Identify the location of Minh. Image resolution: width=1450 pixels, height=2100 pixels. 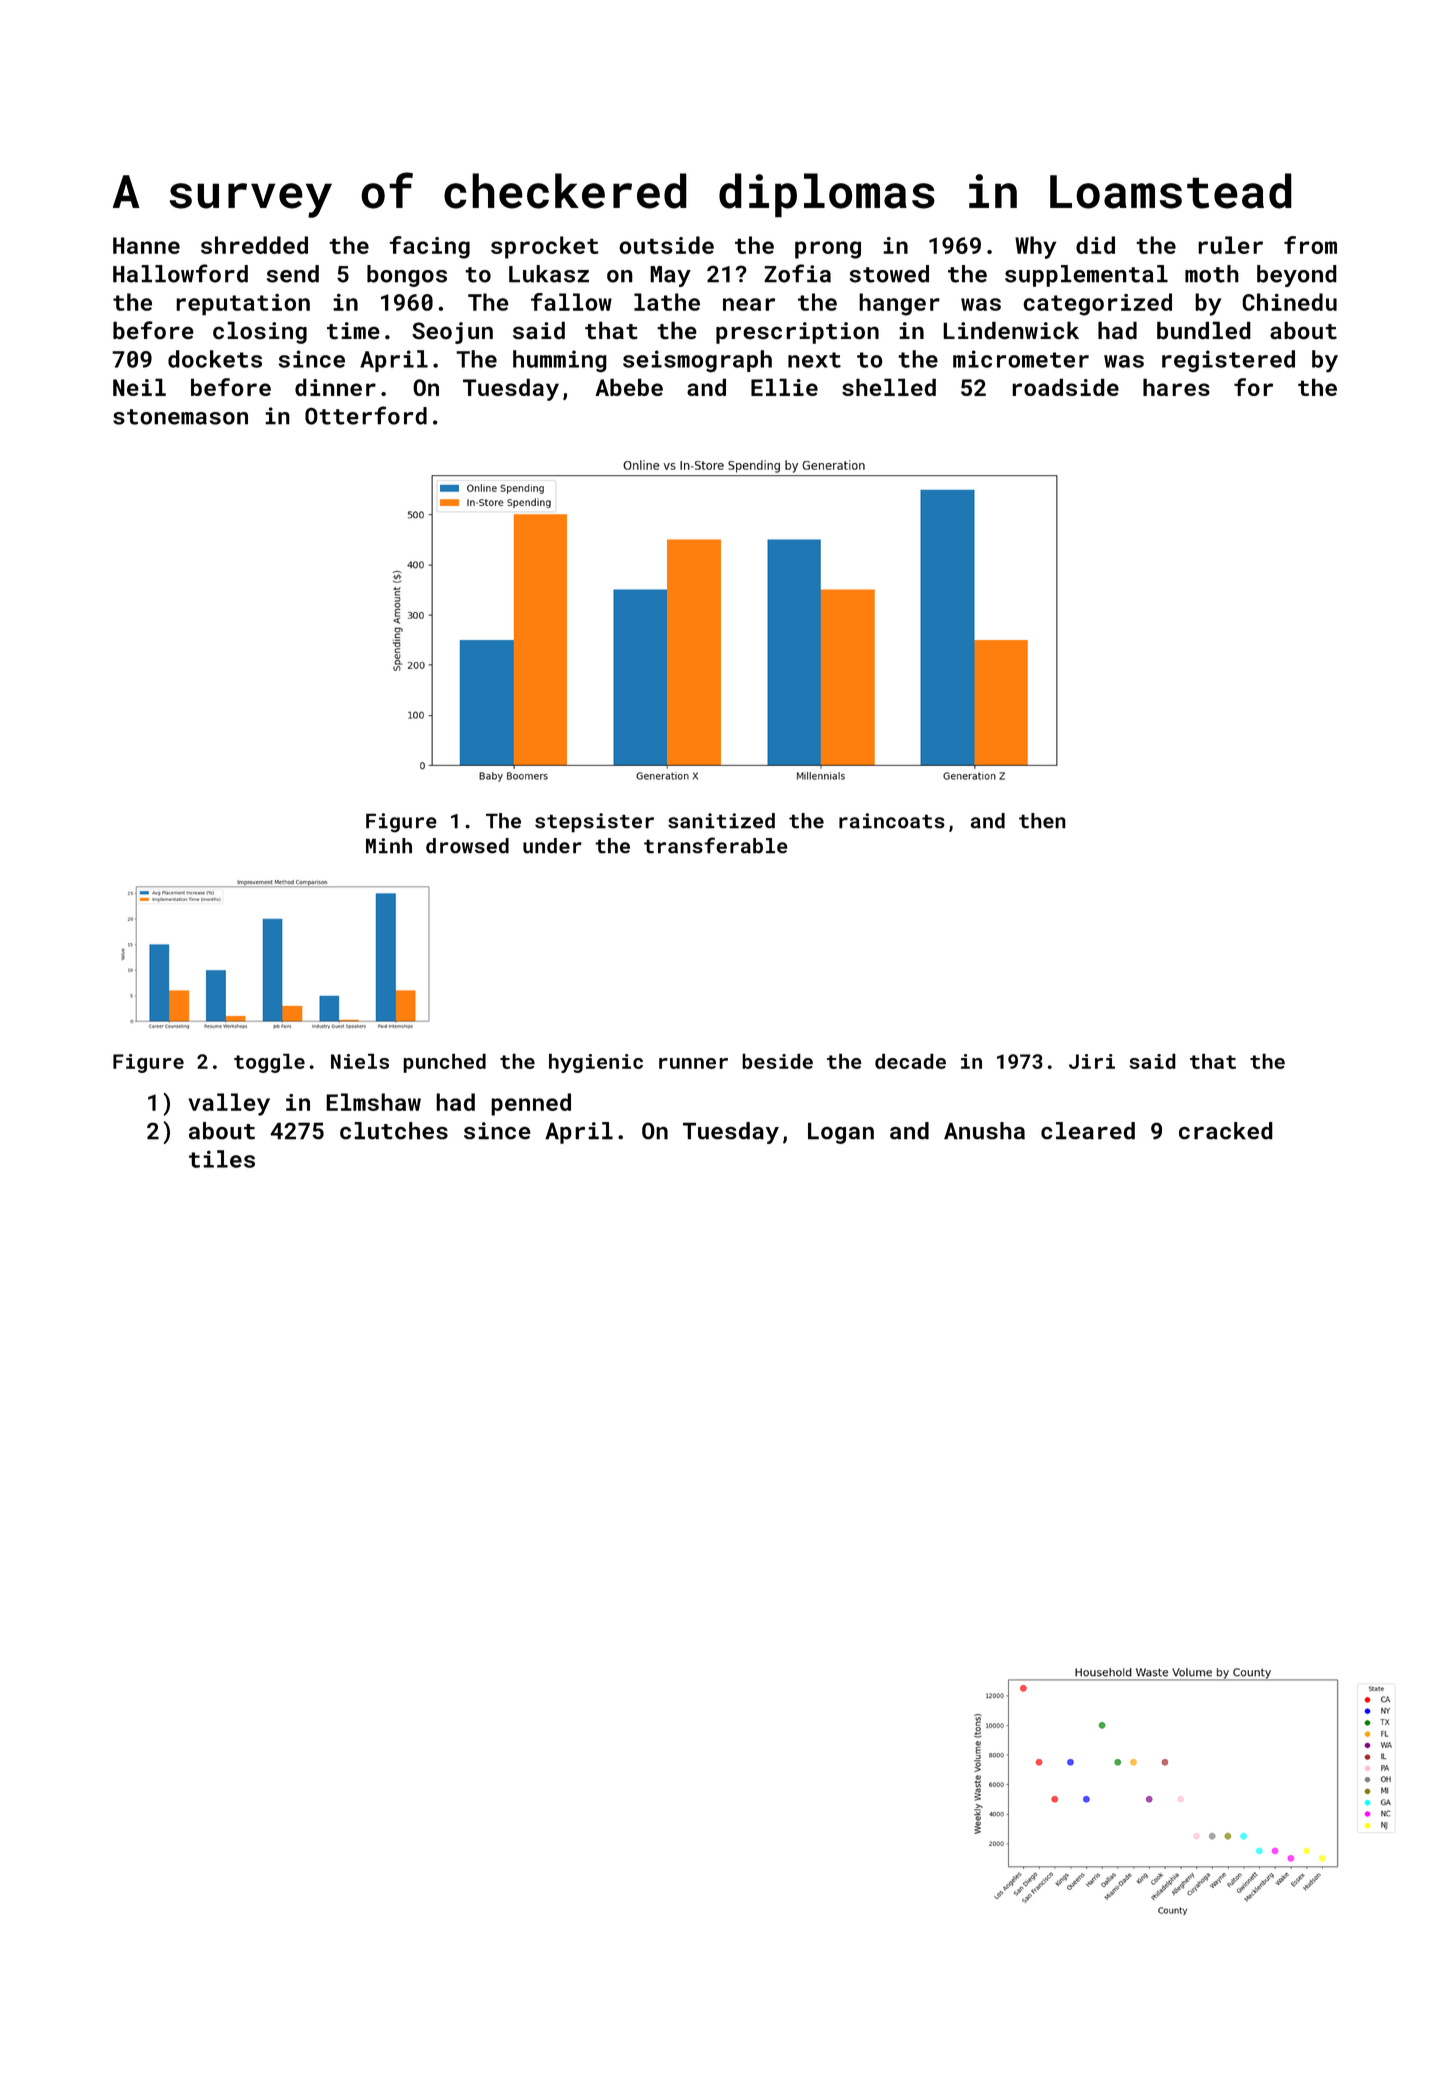
(389, 846).
